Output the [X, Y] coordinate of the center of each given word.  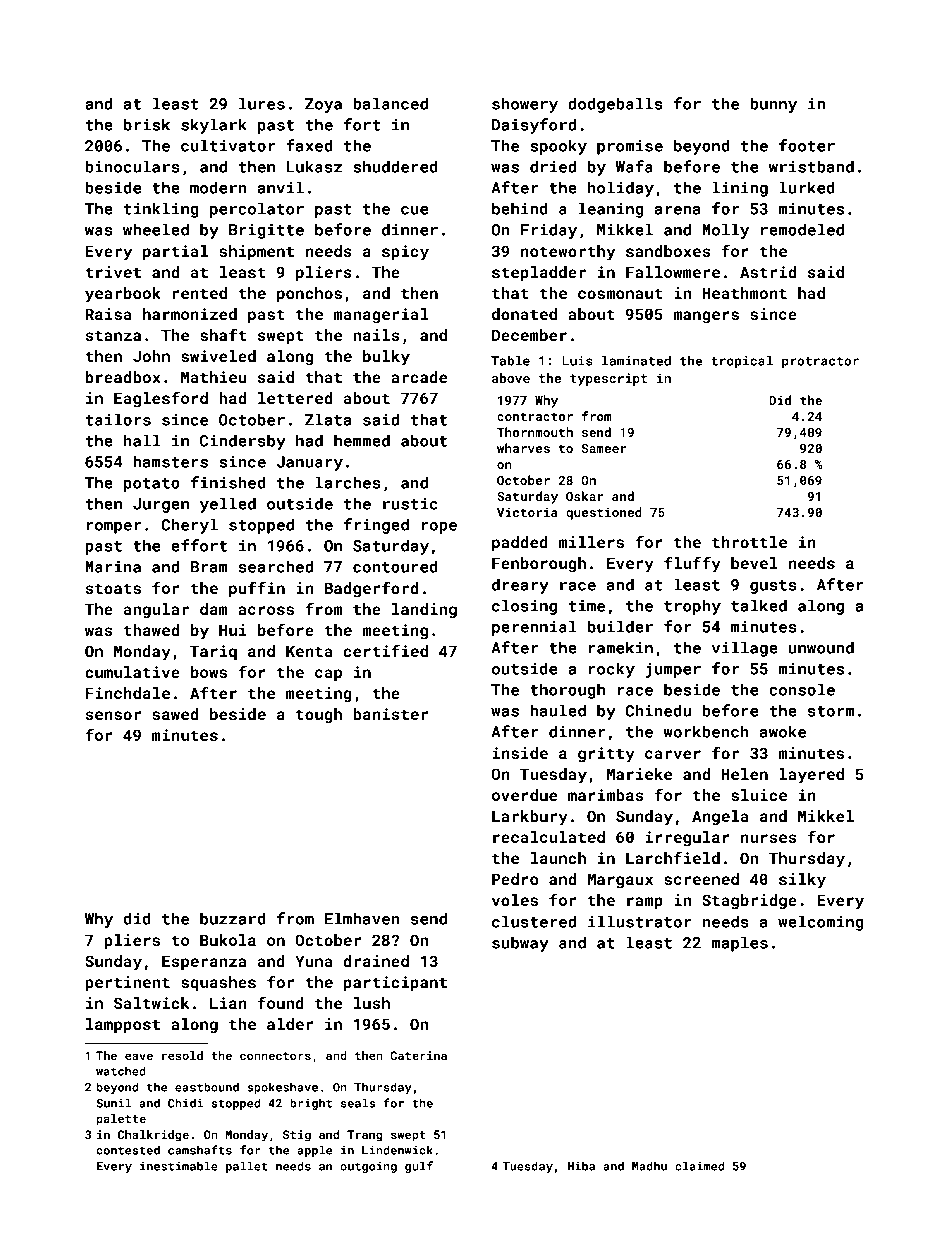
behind [520, 208]
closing [524, 607]
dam [214, 609]
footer [807, 145]
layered [811, 776]
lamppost [123, 1026]
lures [262, 103]
